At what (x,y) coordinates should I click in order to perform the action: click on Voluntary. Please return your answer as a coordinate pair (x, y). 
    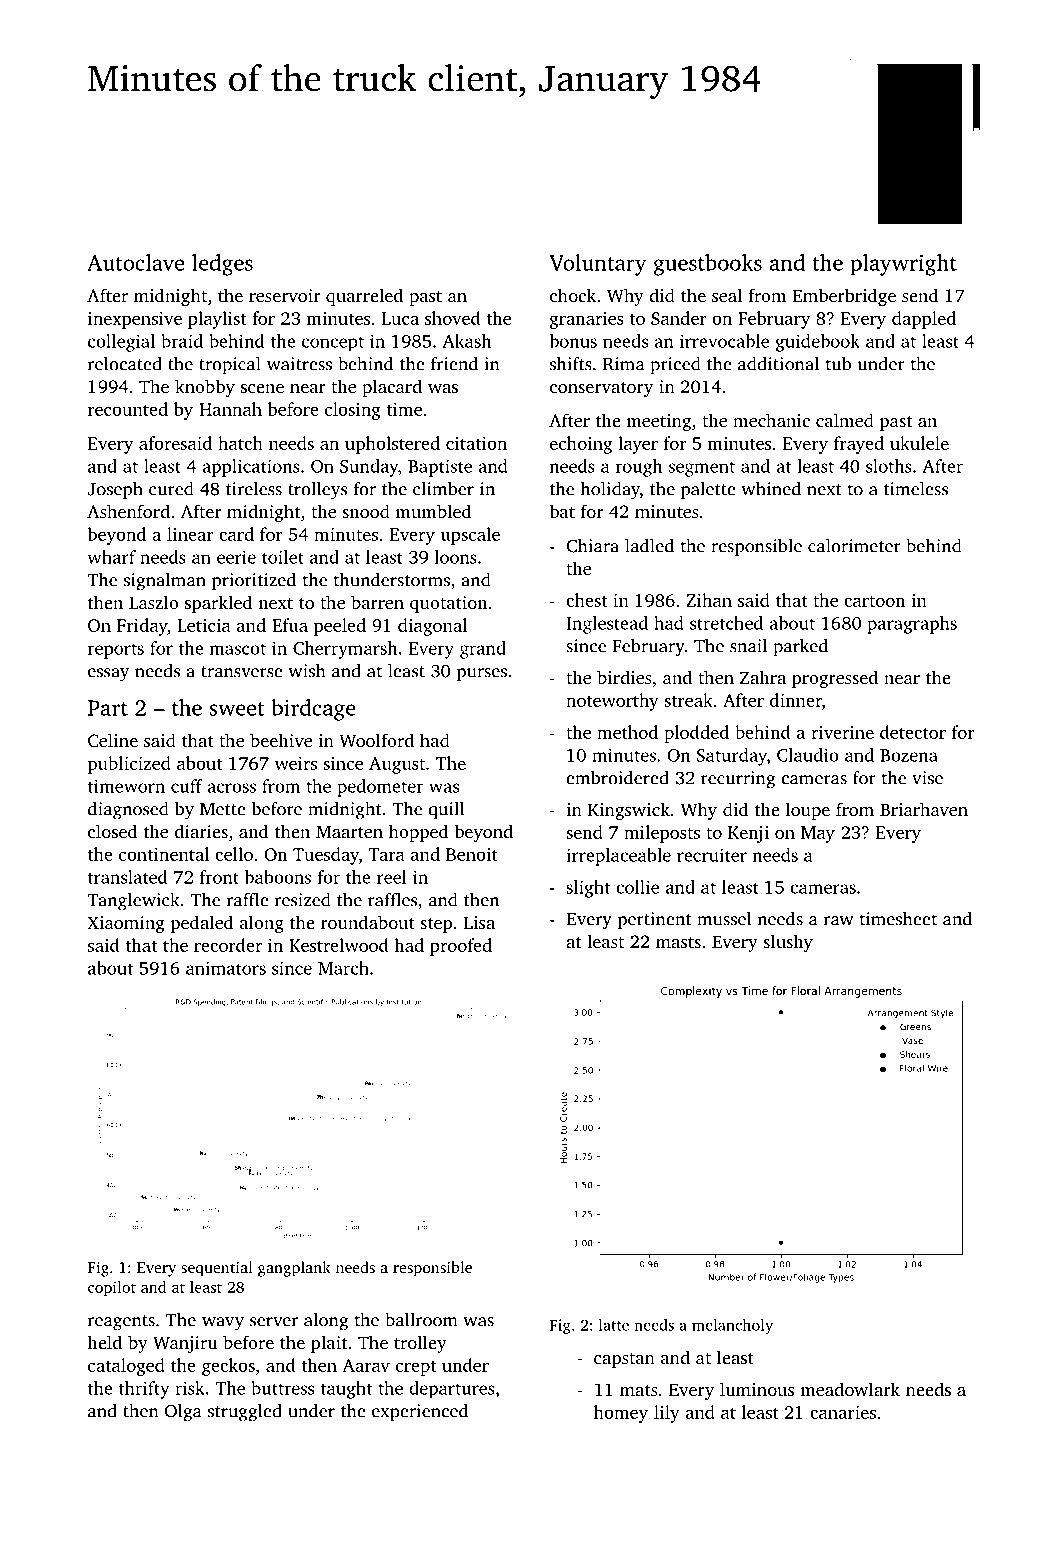
    Looking at the image, I should click on (597, 265).
